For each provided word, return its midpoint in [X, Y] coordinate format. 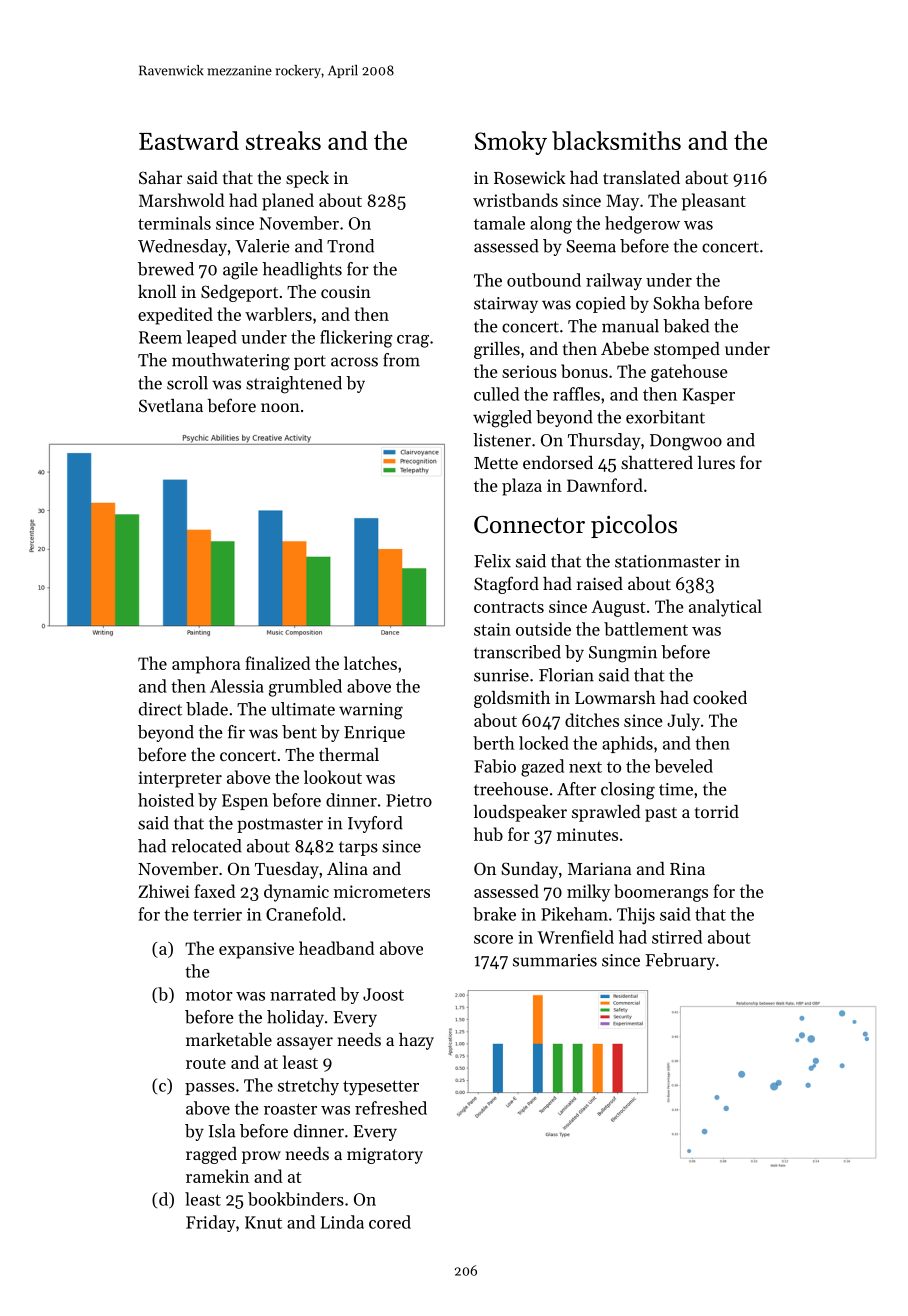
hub [488, 834]
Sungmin [623, 654]
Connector [529, 525]
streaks [283, 140]
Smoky [511, 143]
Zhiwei [164, 891]
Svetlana [171, 405]
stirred [677, 937]
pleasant [714, 202]
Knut [263, 1222]
